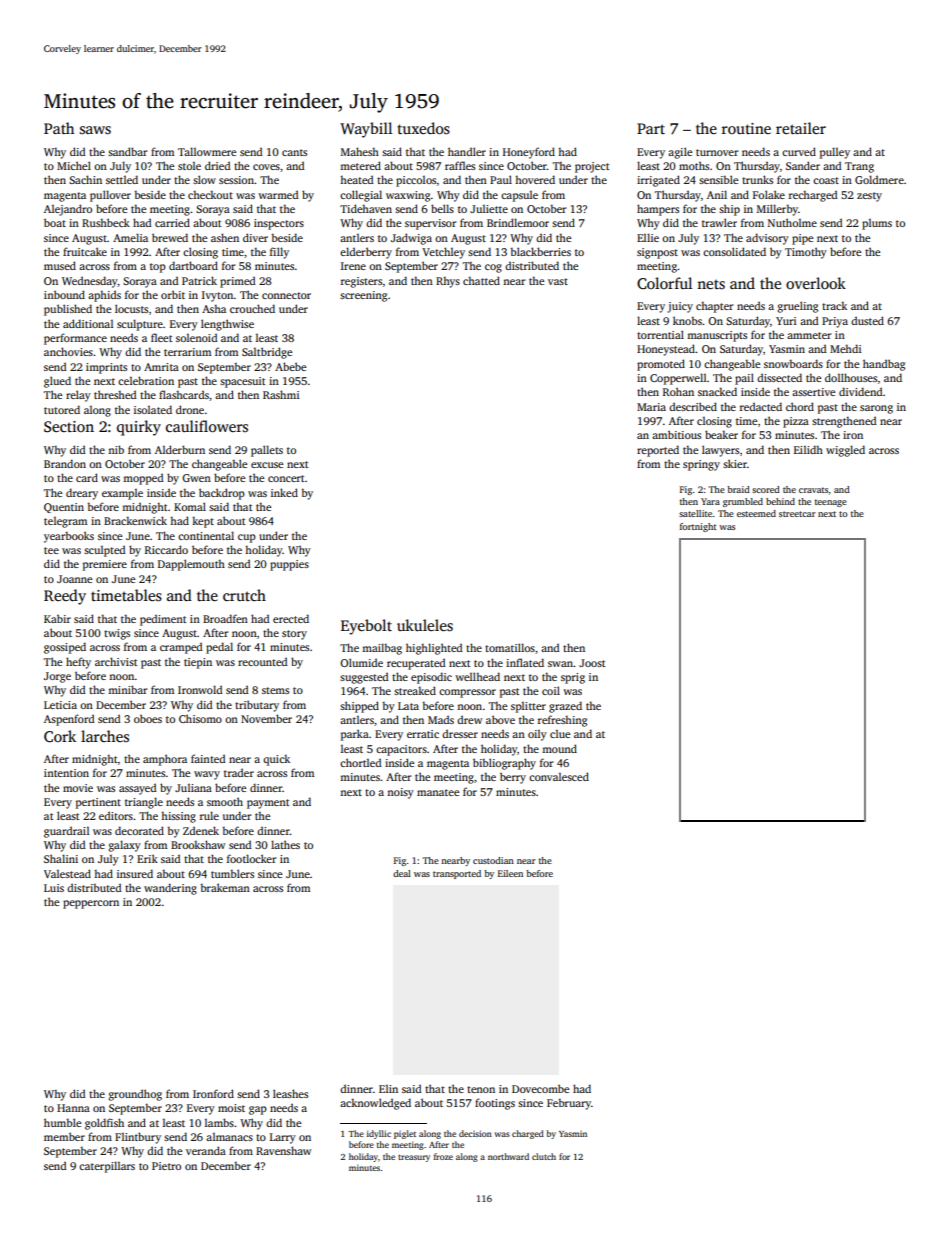 This image has width=952, height=1233. What do you see at coordinates (544, 1156) in the image?
I see `clutch` at bounding box center [544, 1156].
